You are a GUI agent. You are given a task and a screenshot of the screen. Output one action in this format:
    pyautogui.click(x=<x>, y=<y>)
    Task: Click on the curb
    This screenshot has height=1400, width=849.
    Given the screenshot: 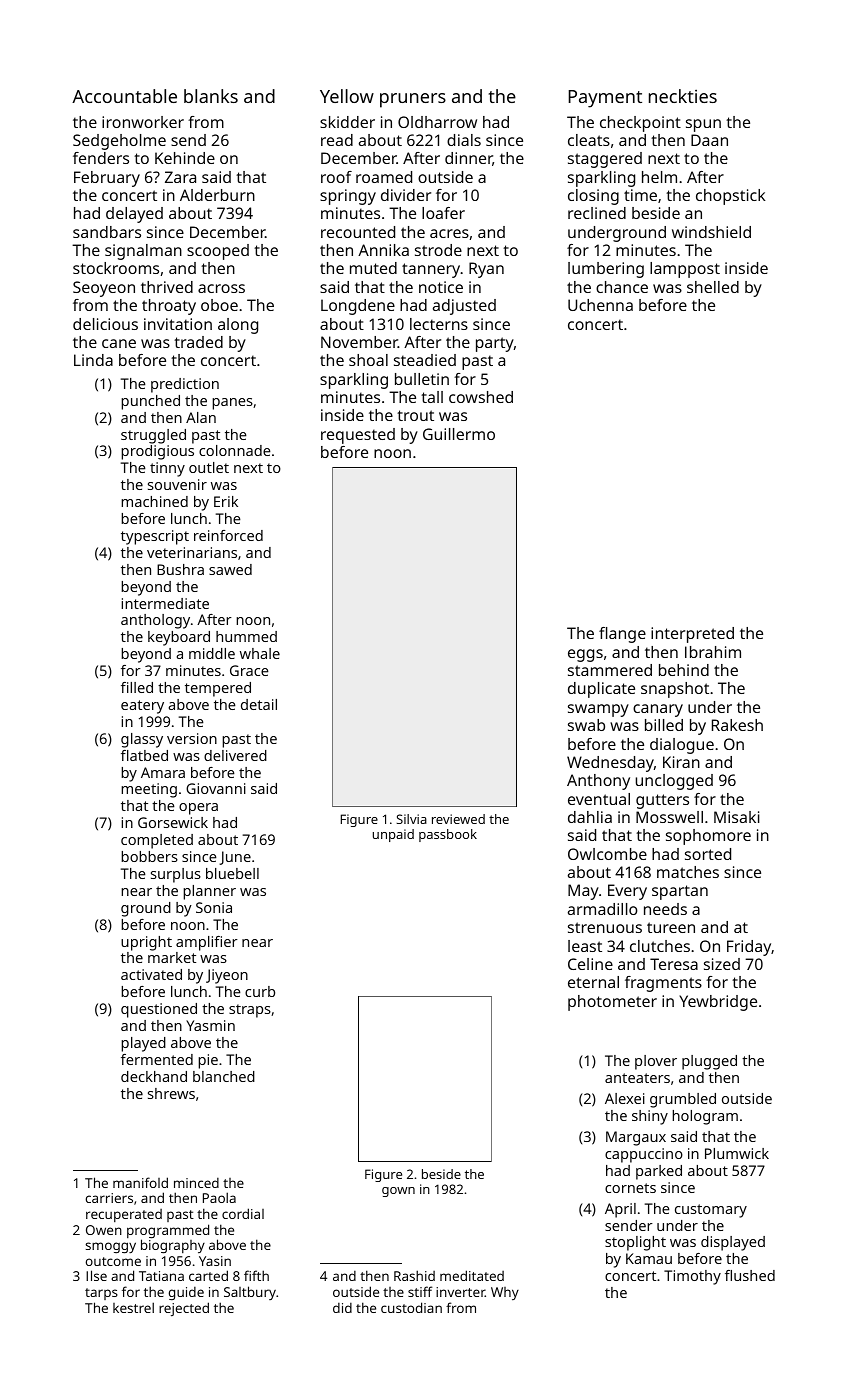 What is the action you would take?
    pyautogui.click(x=260, y=991)
